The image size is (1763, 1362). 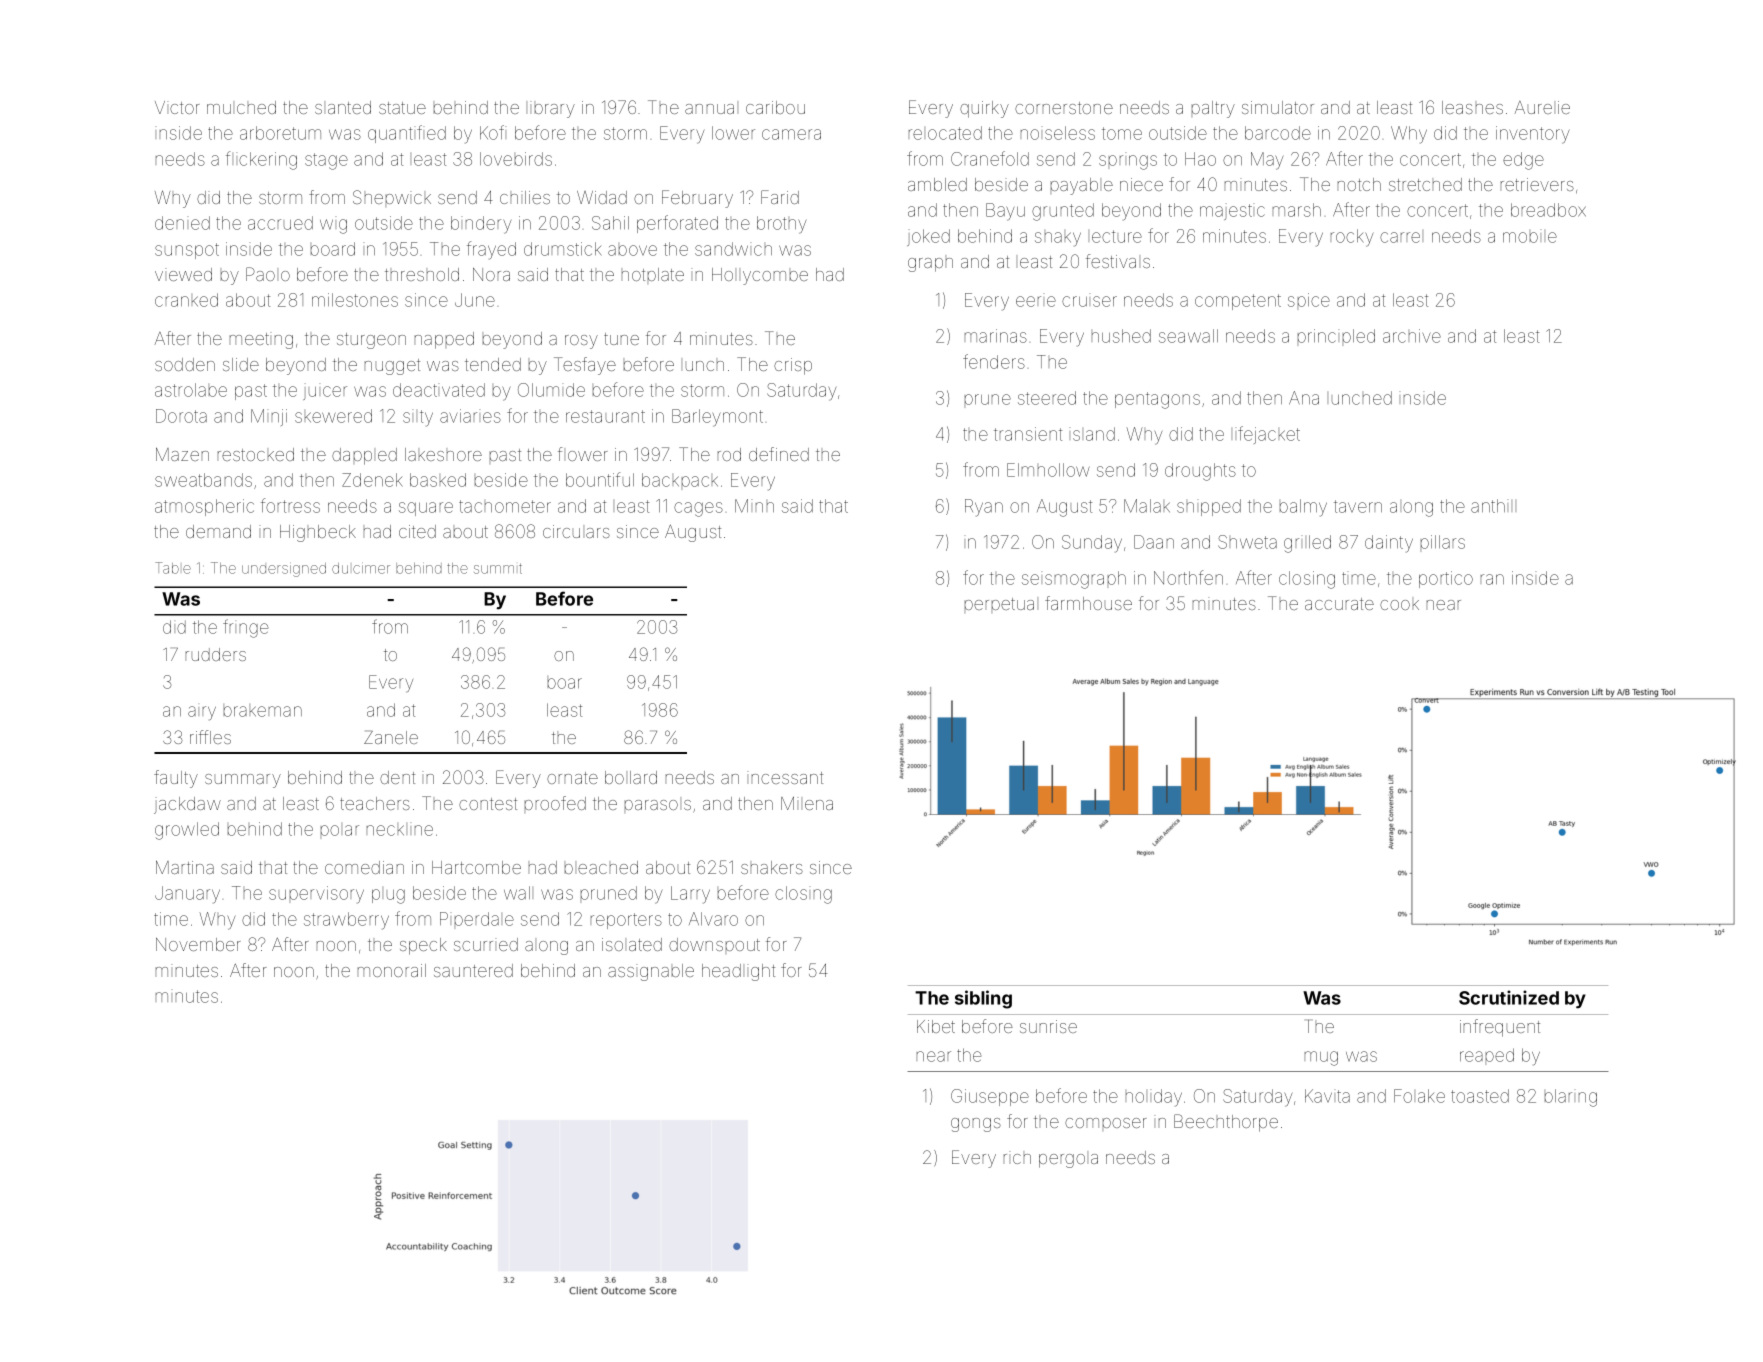 What do you see at coordinates (243, 781) in the page?
I see `summary` at bounding box center [243, 781].
